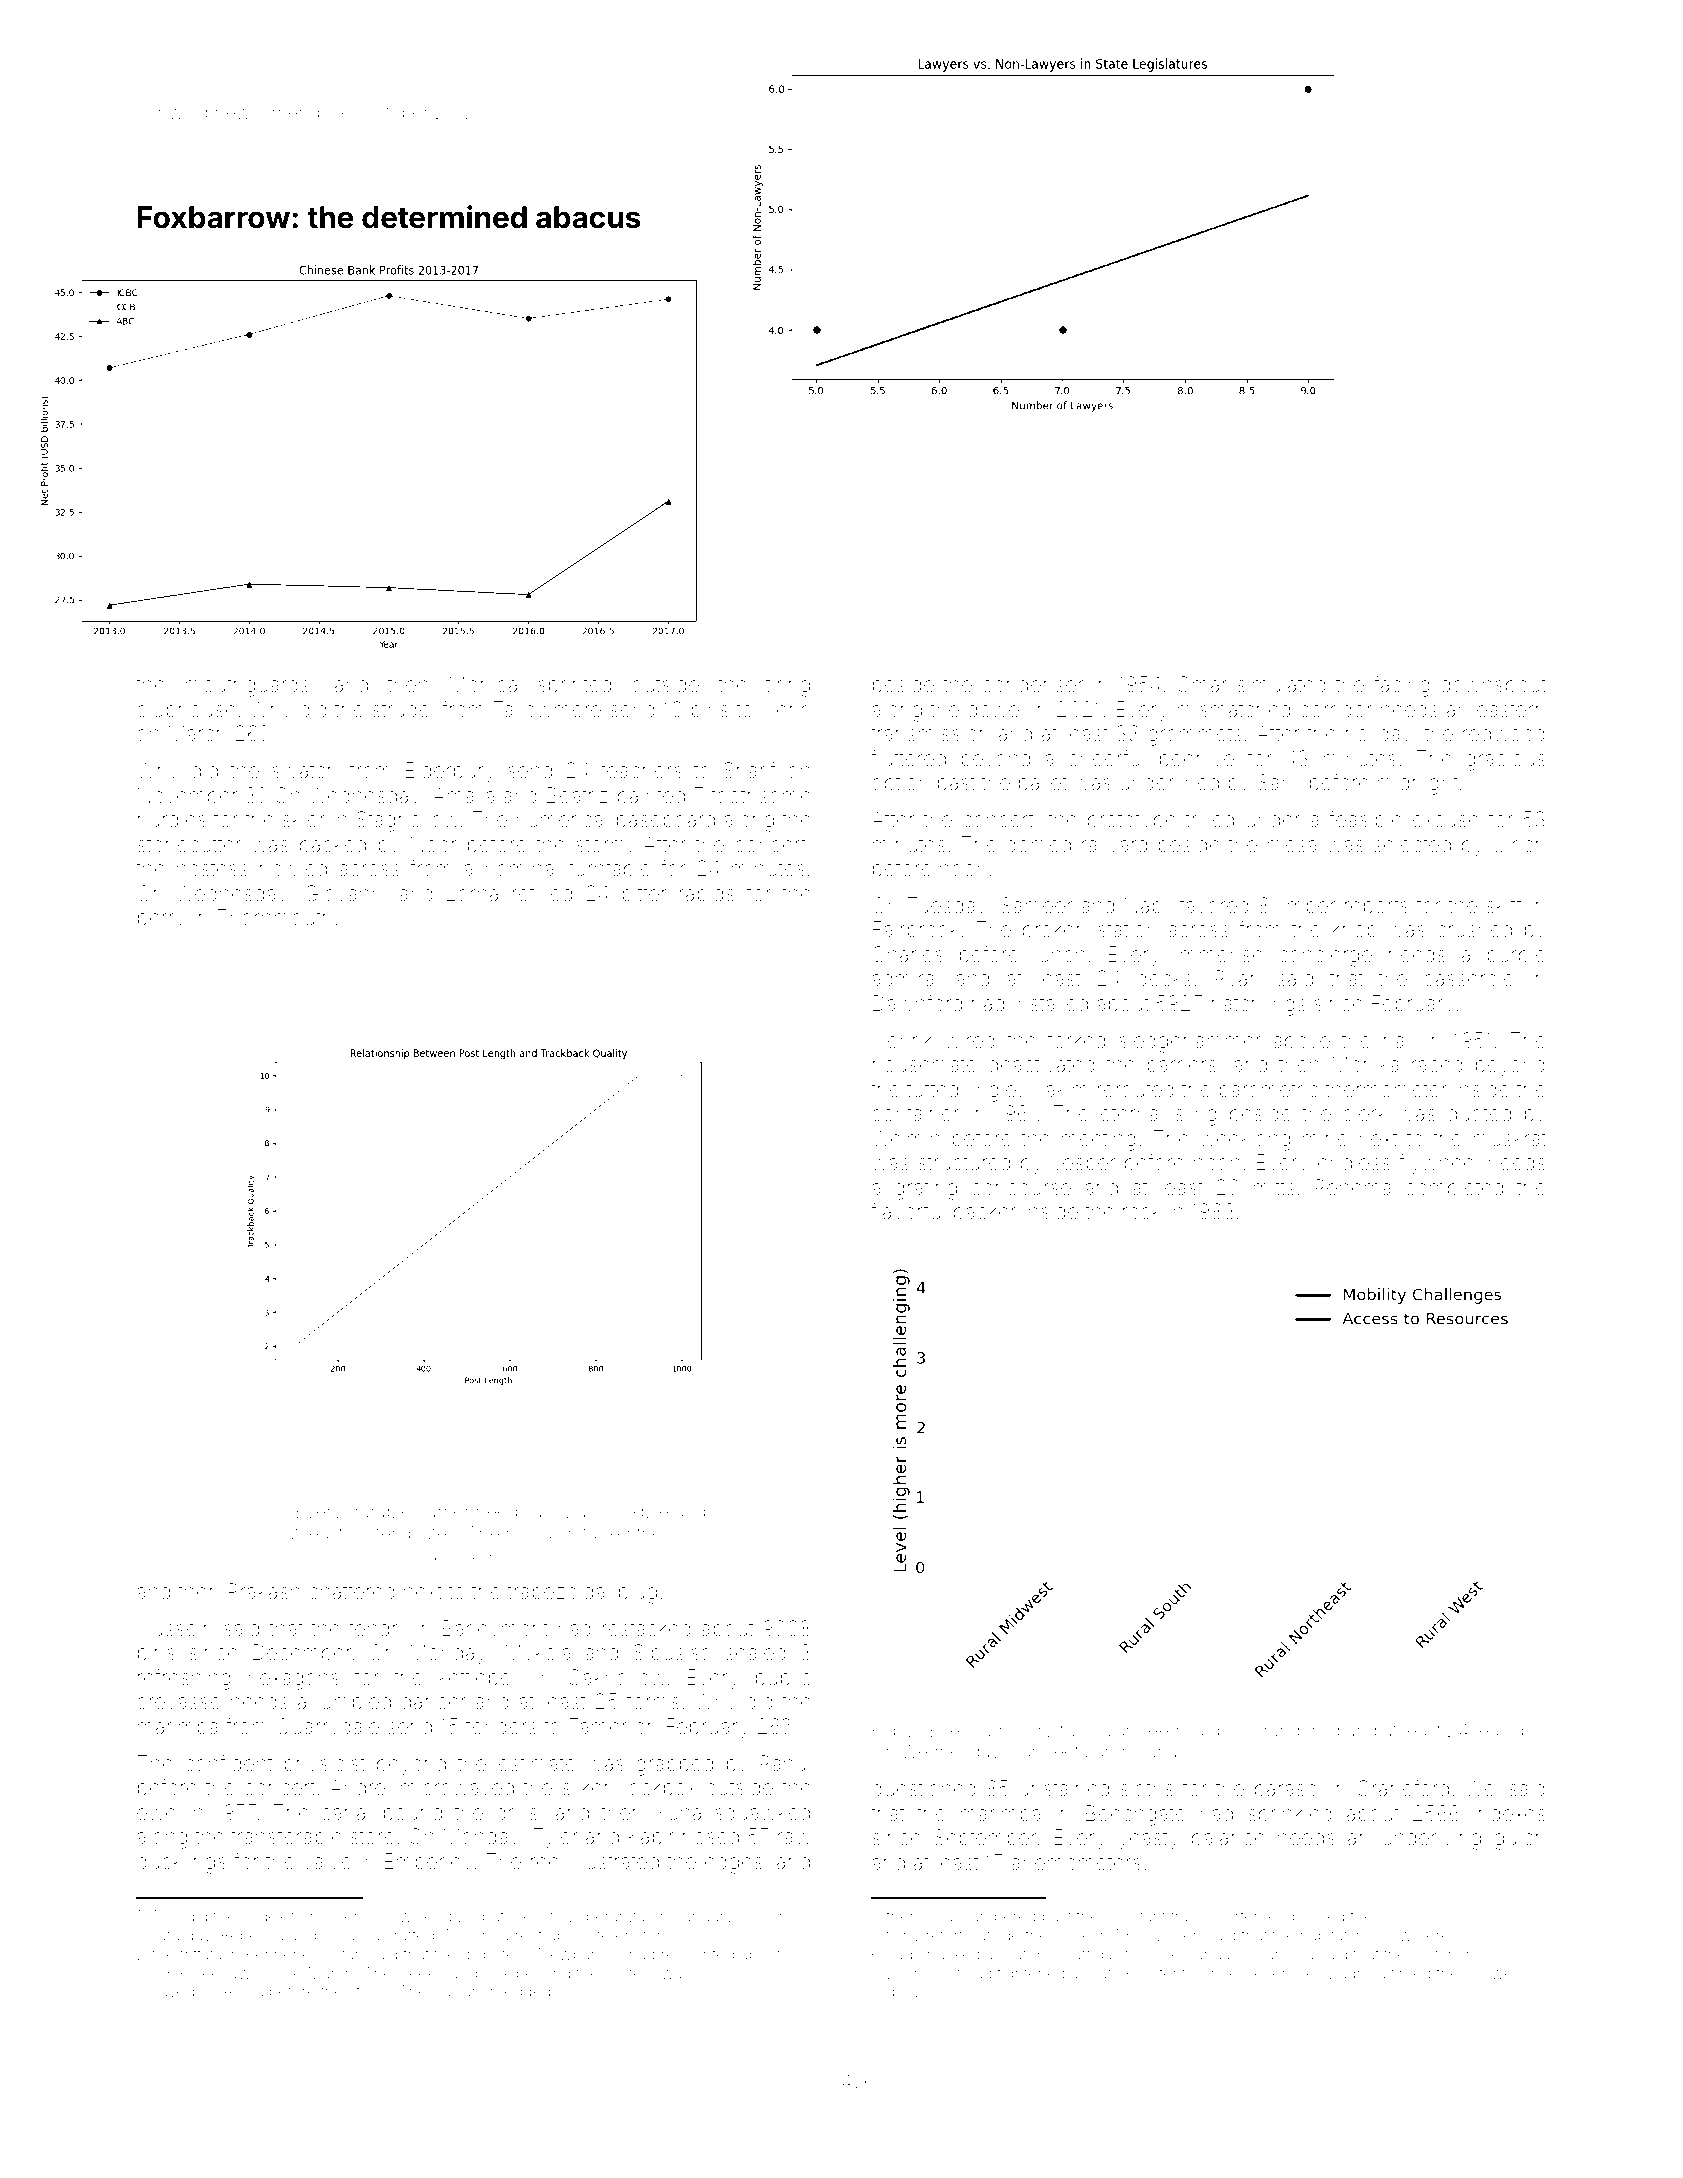 Image resolution: width=1683 pixels, height=2178 pixels. What do you see at coordinates (1402, 686) in the document?
I see `facing` at bounding box center [1402, 686].
